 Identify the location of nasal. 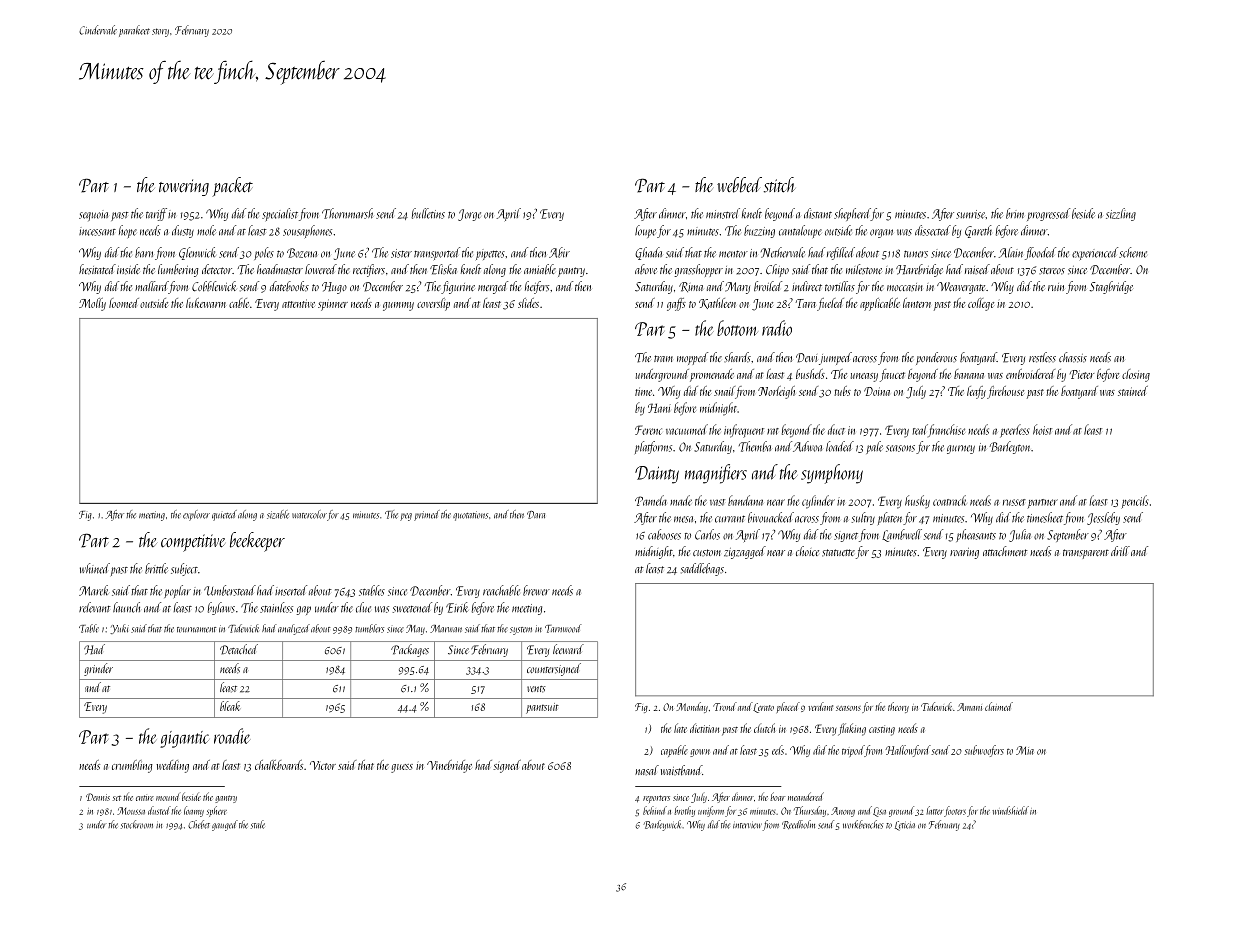
(647, 770).
